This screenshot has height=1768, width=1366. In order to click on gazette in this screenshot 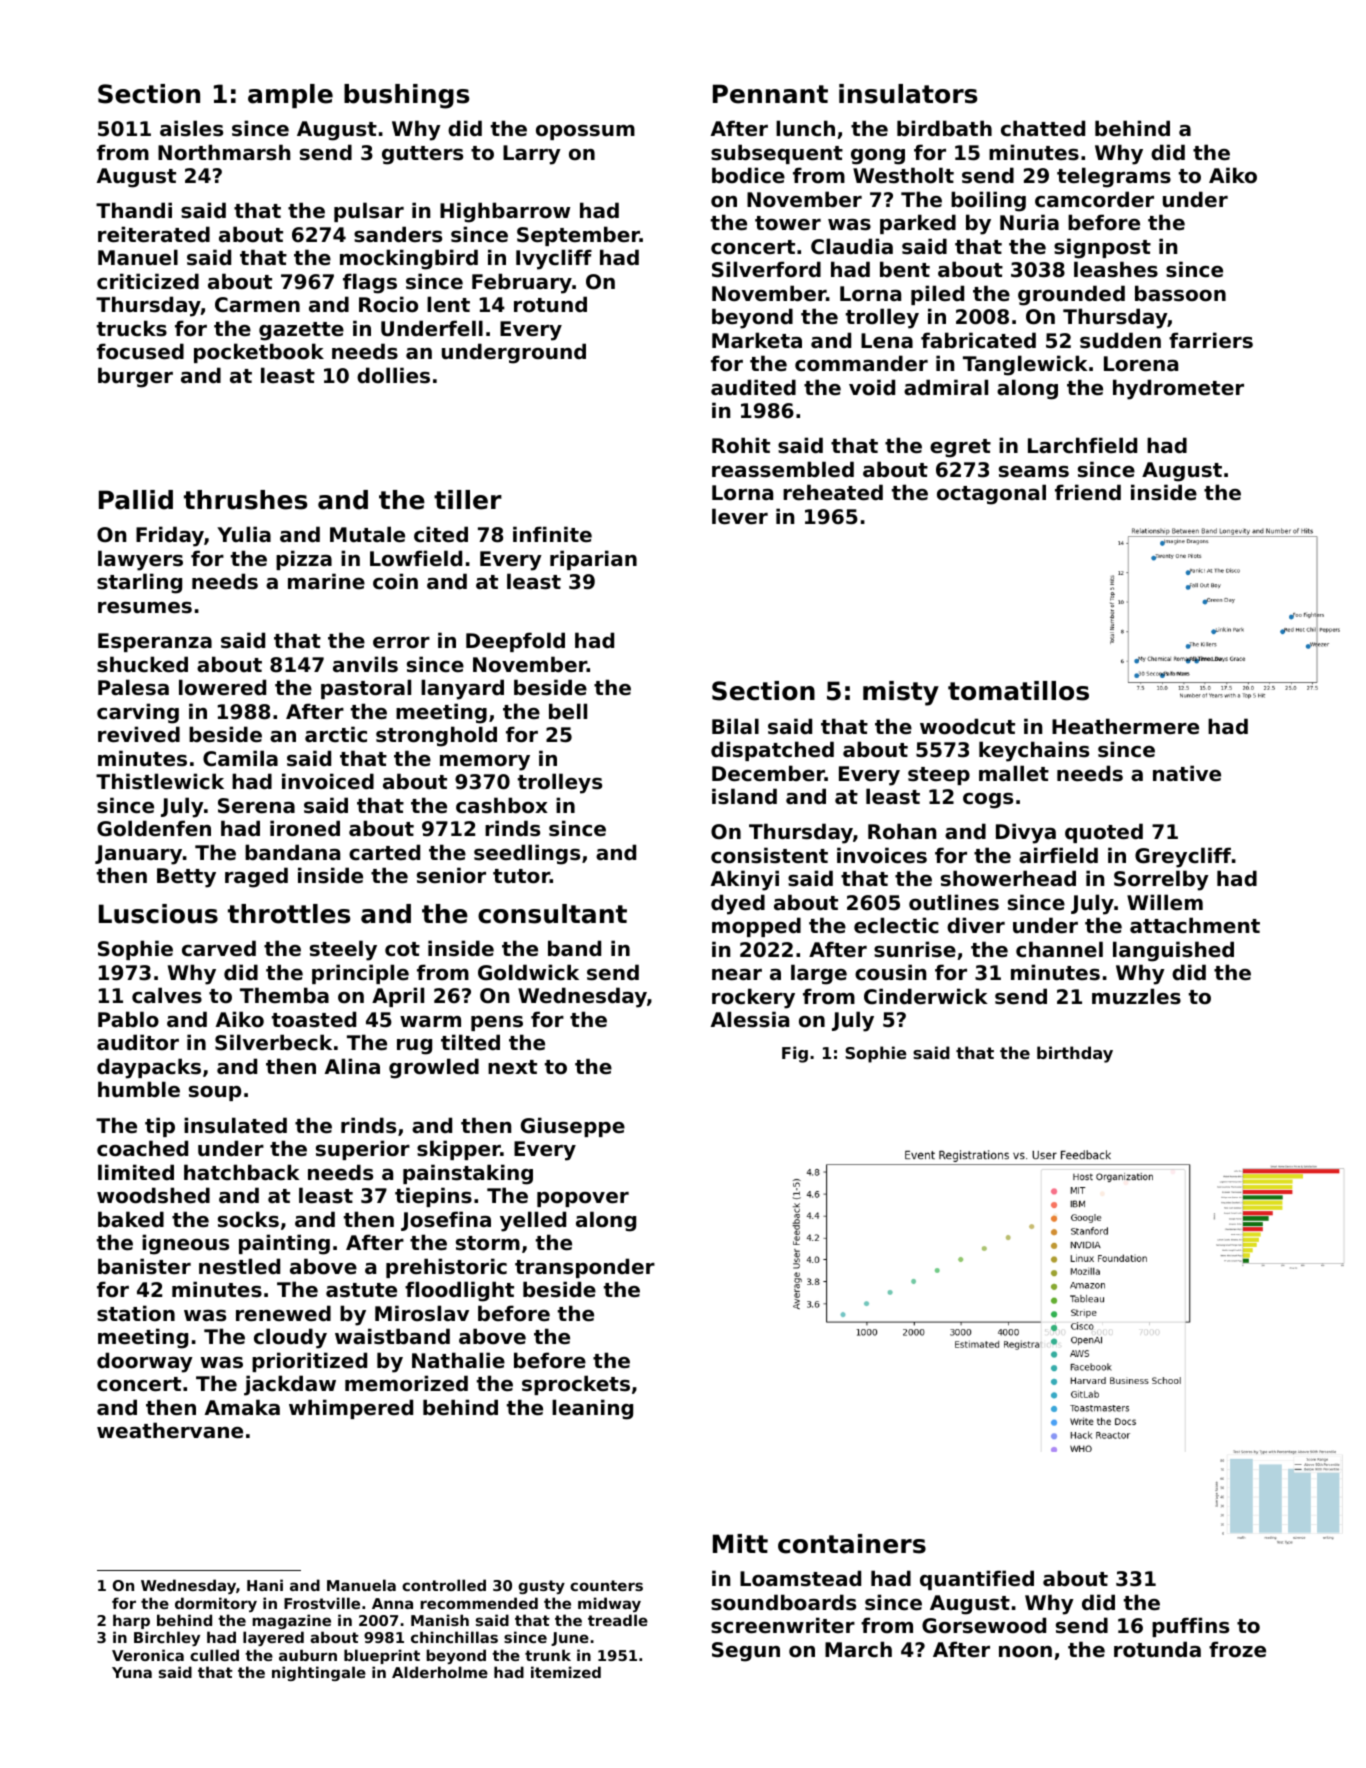, I will do `click(301, 331)`.
